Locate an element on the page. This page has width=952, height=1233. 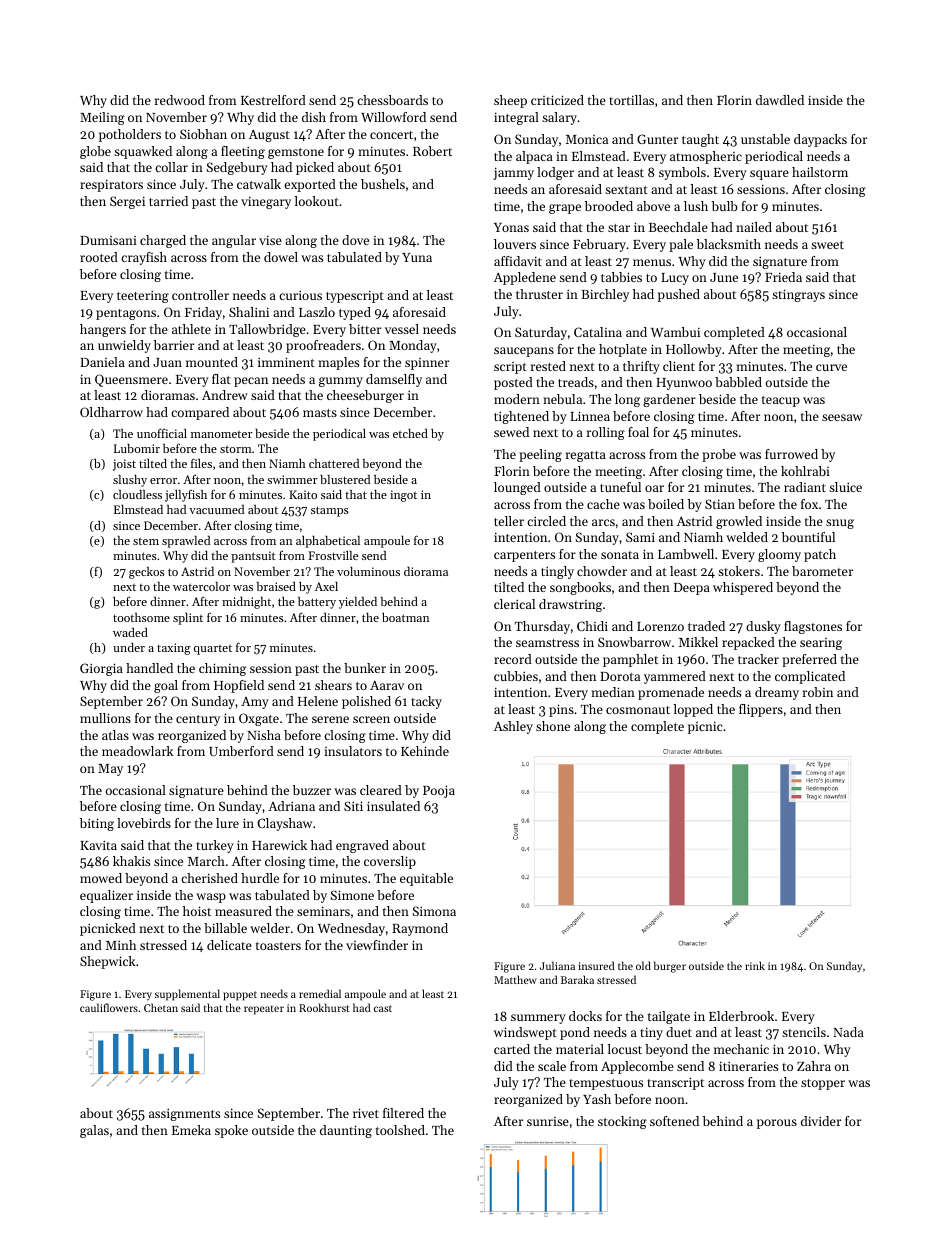
Wambui is located at coordinates (675, 332).
